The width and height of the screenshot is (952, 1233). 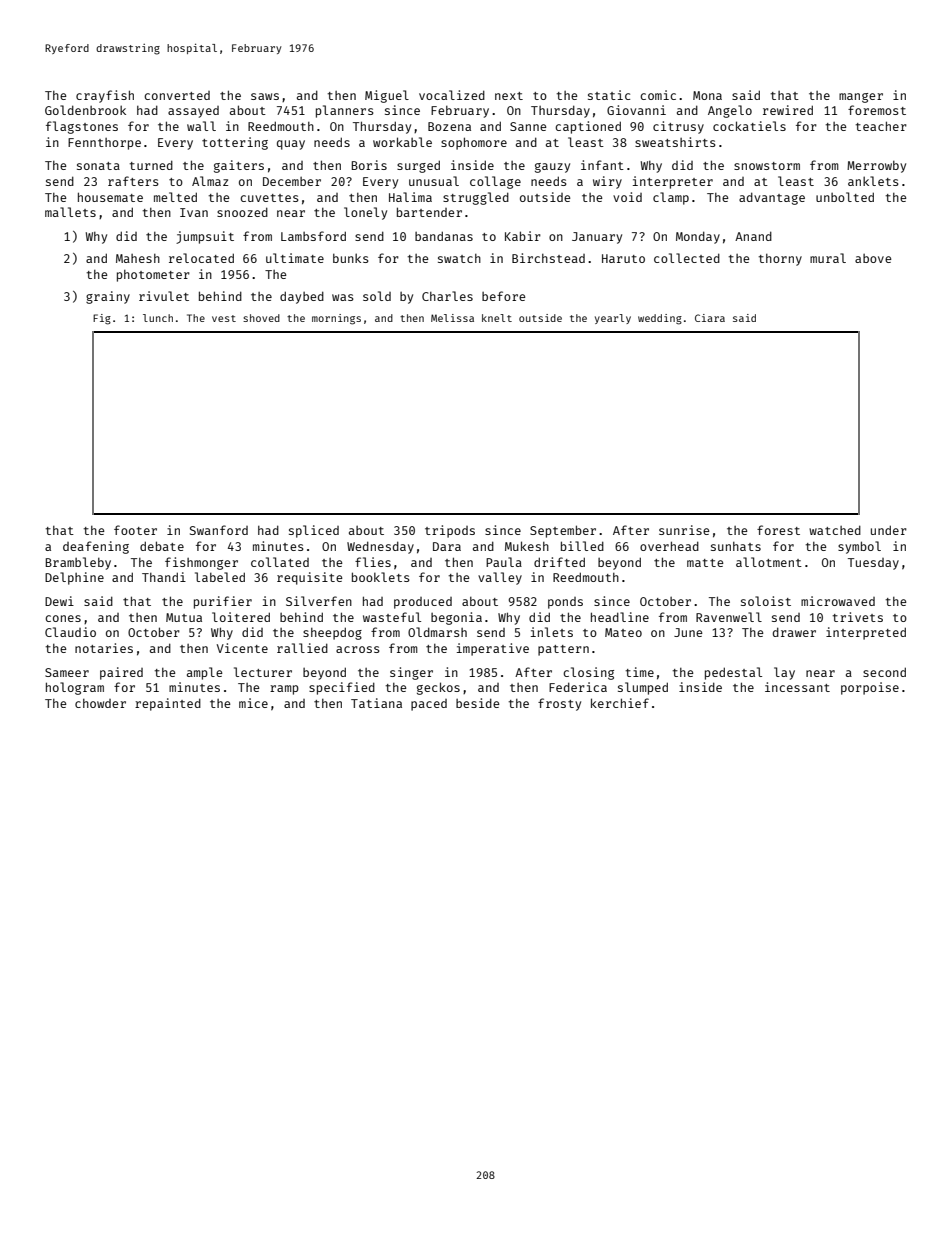 What do you see at coordinates (876, 167) in the screenshot?
I see `Merrowby` at bounding box center [876, 167].
